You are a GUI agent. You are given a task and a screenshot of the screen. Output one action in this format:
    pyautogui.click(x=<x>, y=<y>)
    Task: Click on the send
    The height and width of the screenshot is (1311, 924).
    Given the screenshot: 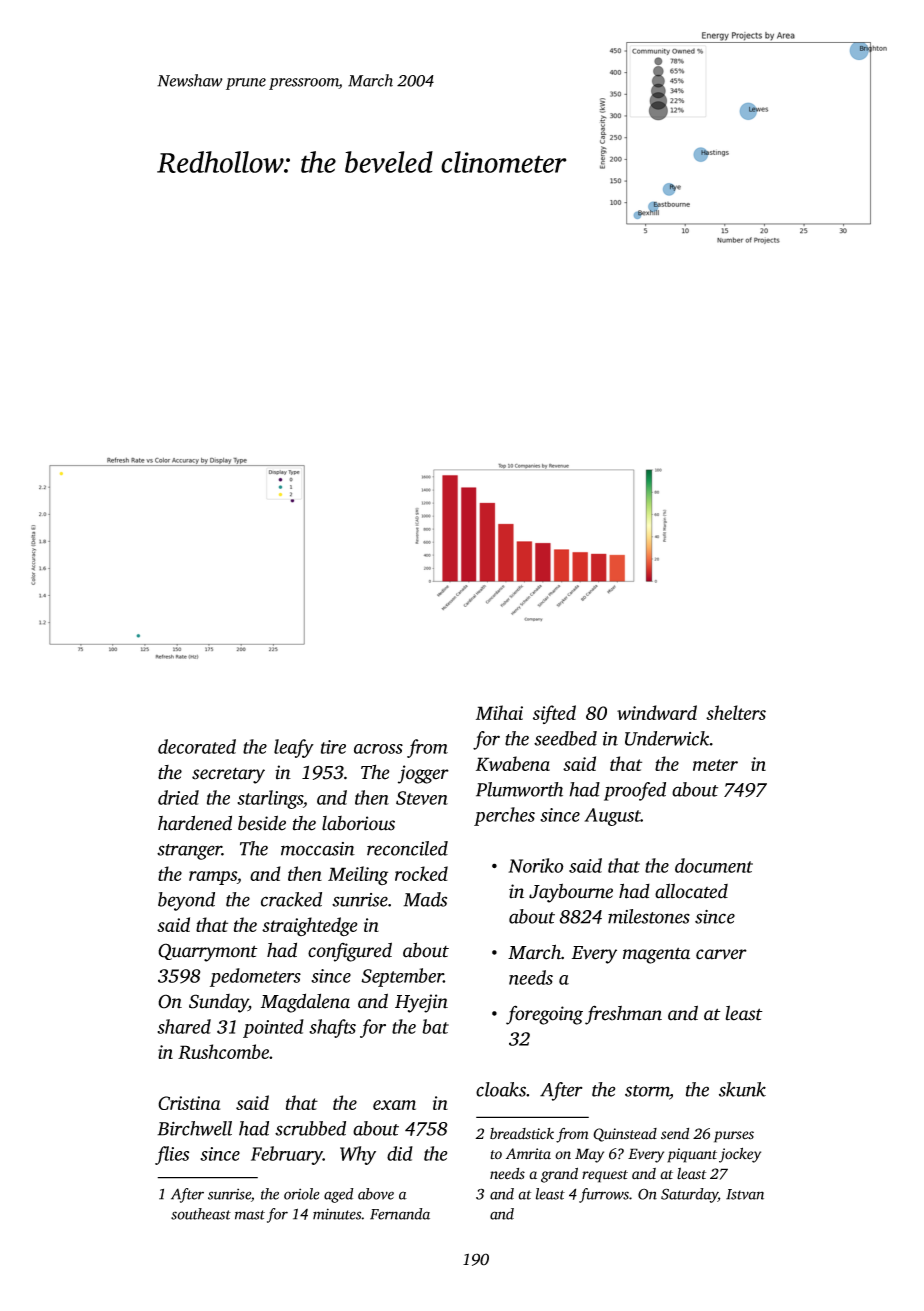 What is the action you would take?
    pyautogui.click(x=675, y=1134)
